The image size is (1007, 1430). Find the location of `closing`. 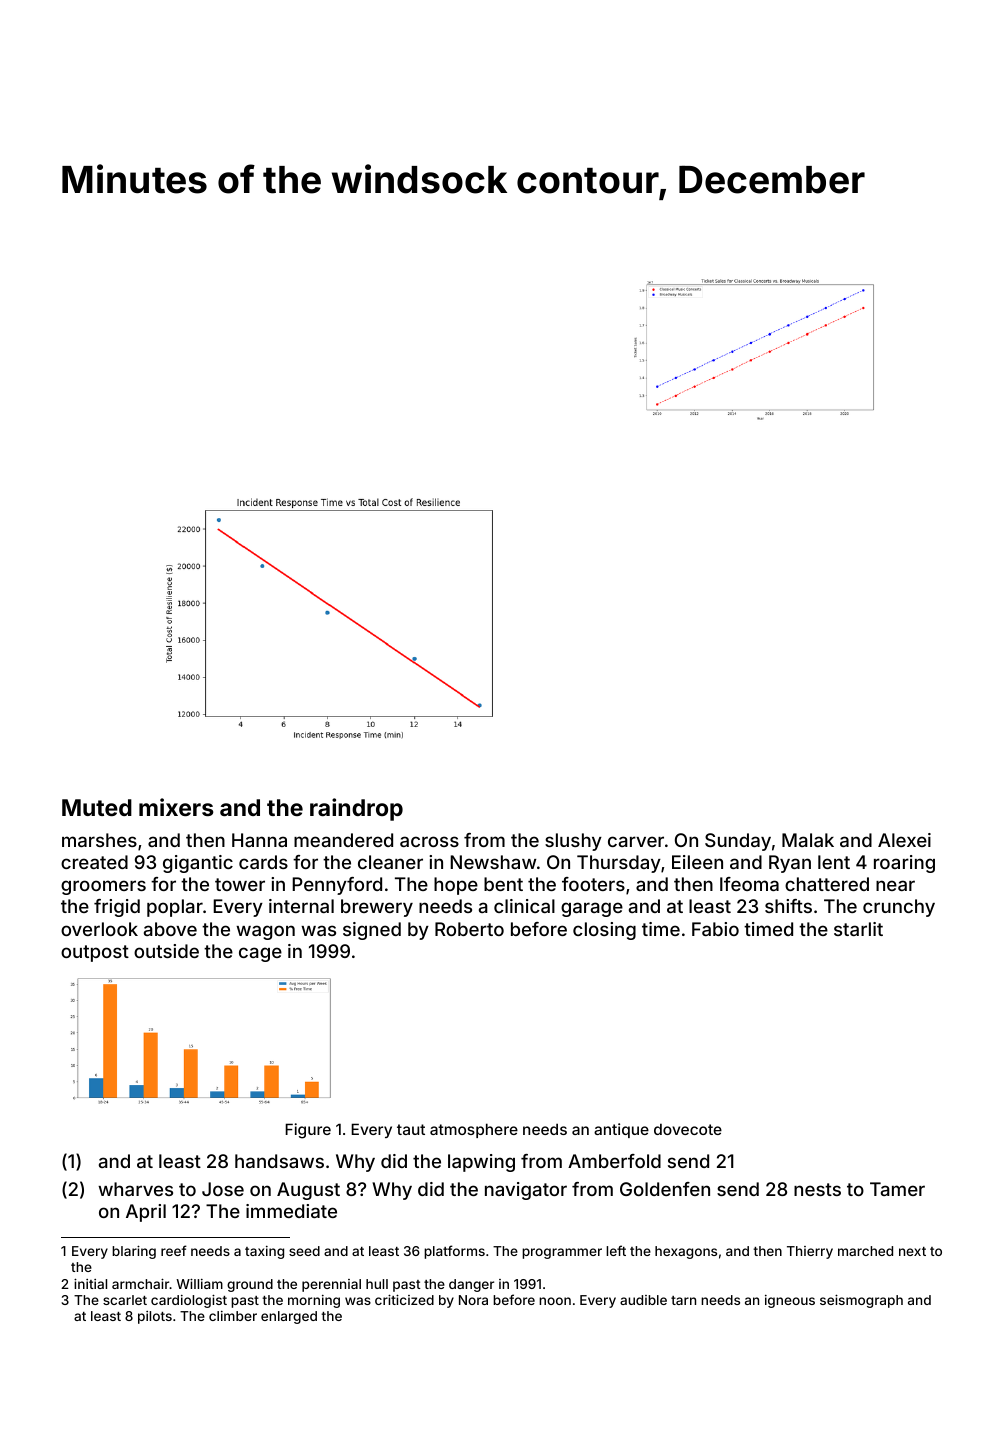

closing is located at coordinates (604, 931).
